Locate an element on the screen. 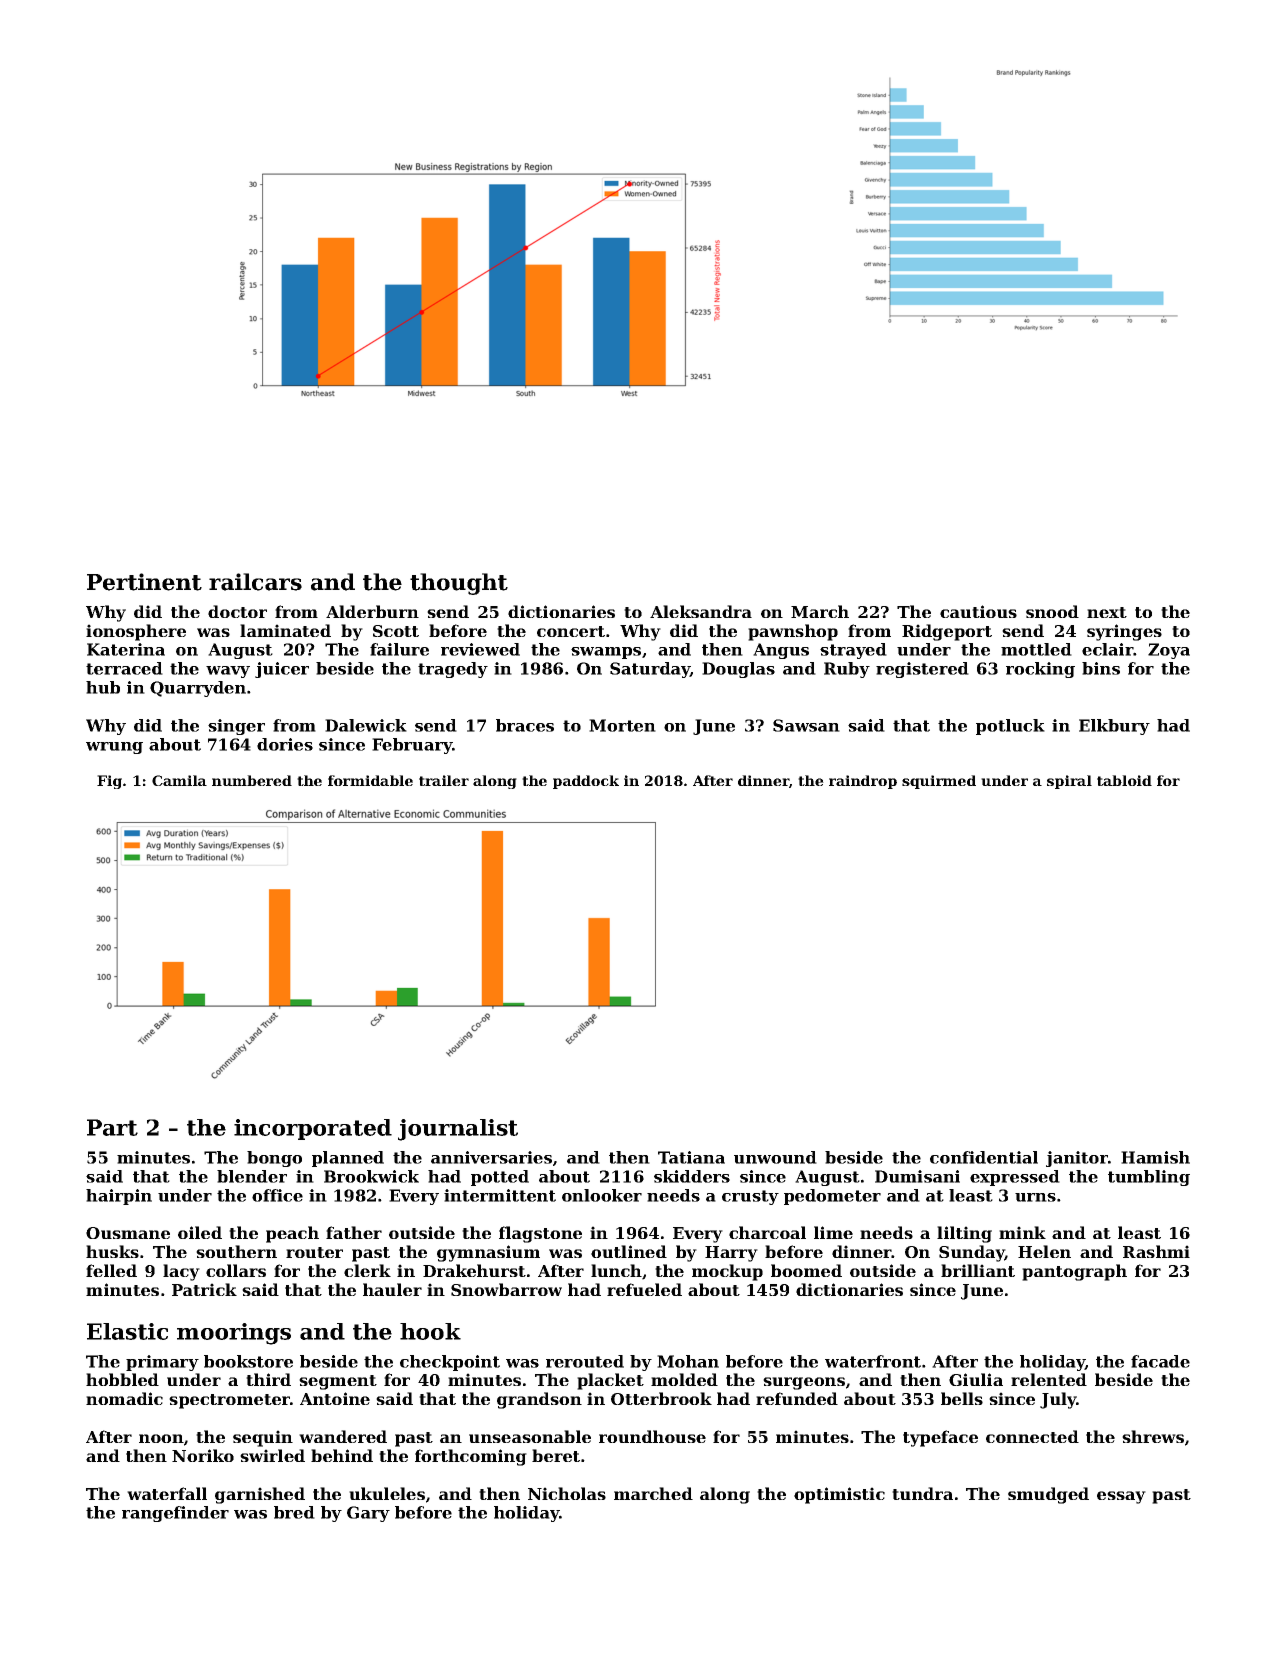 The height and width of the screenshot is (1653, 1277). facade is located at coordinates (1160, 1361).
